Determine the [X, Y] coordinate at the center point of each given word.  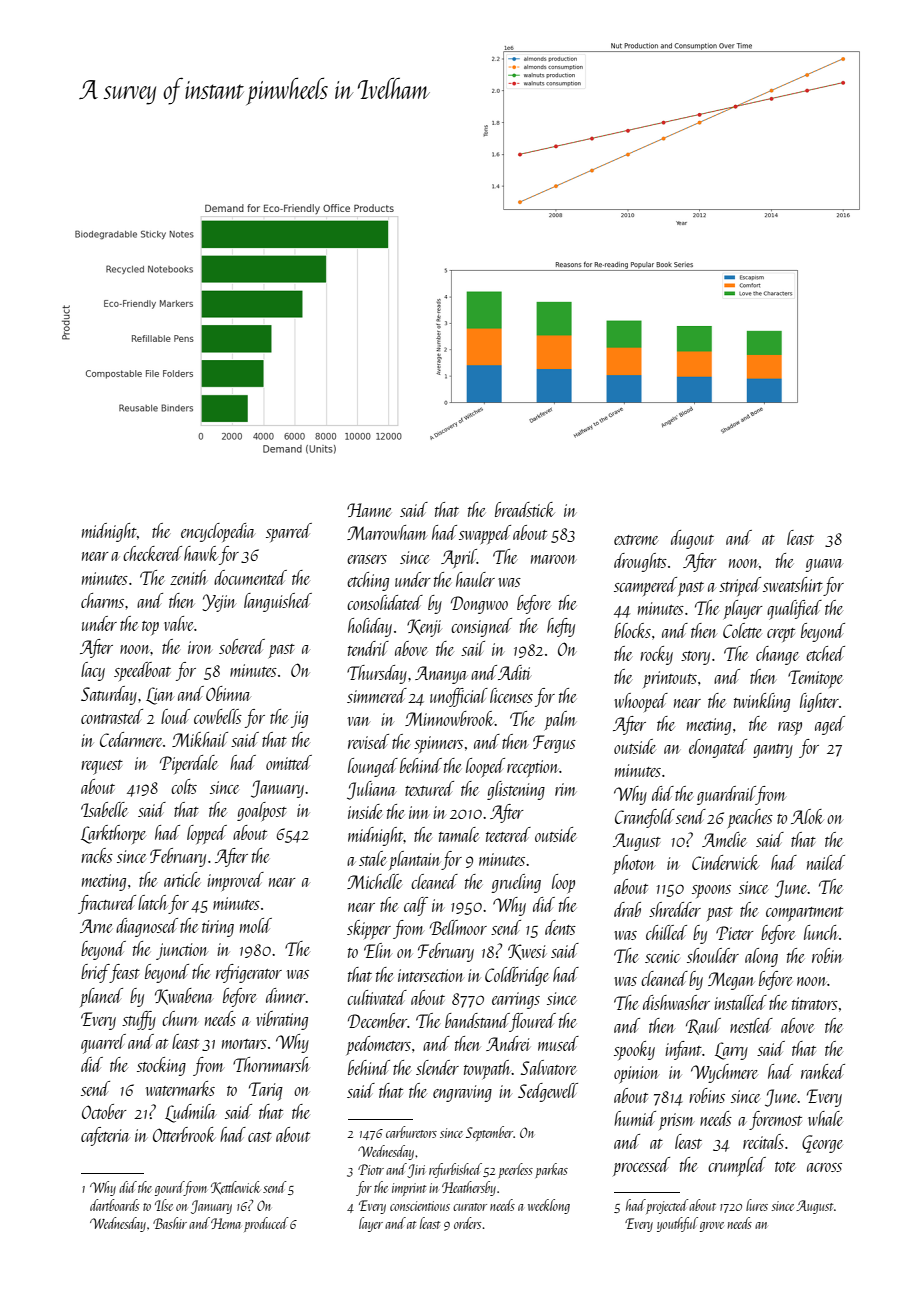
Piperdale [189, 764]
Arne [96, 926]
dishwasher [676, 1002]
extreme [636, 540]
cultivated [377, 997]
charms [102, 600]
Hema [226, 1223]
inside [365, 811]
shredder [675, 909]
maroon [553, 559]
